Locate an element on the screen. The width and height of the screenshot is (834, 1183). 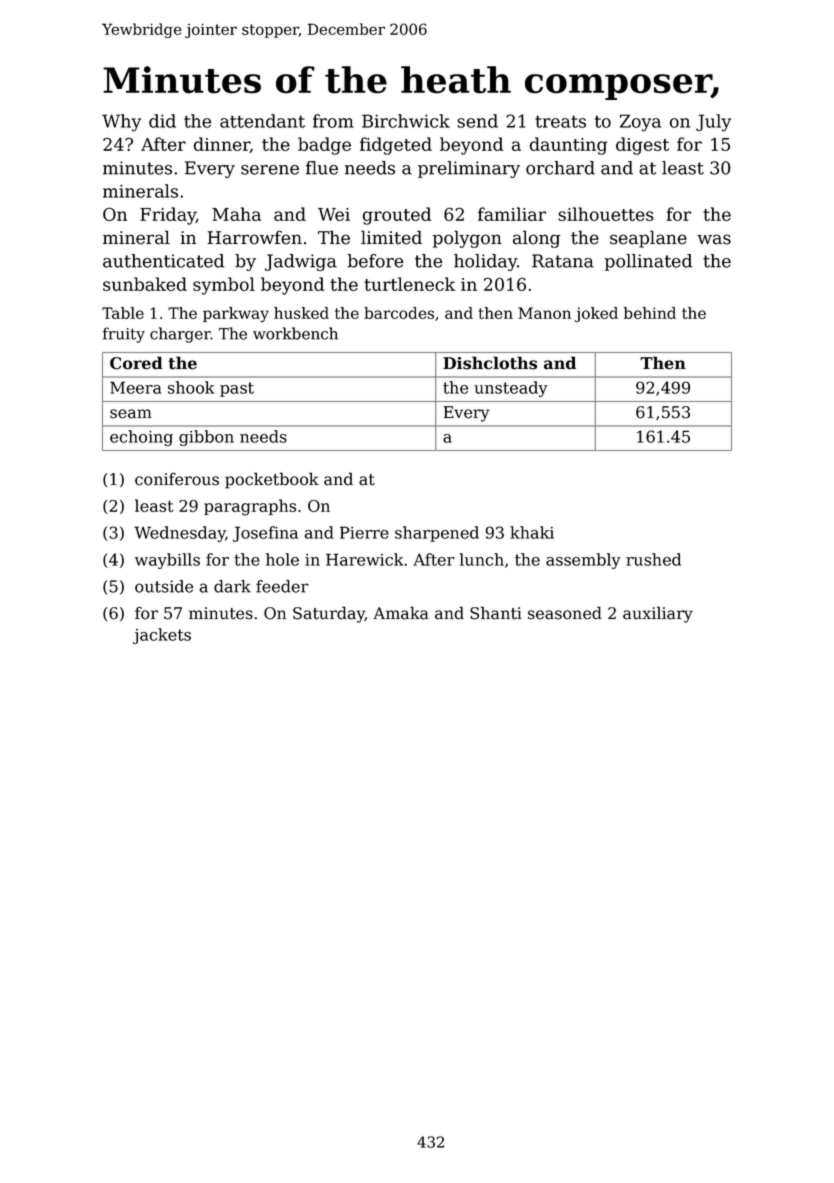
send is located at coordinates (477, 121).
